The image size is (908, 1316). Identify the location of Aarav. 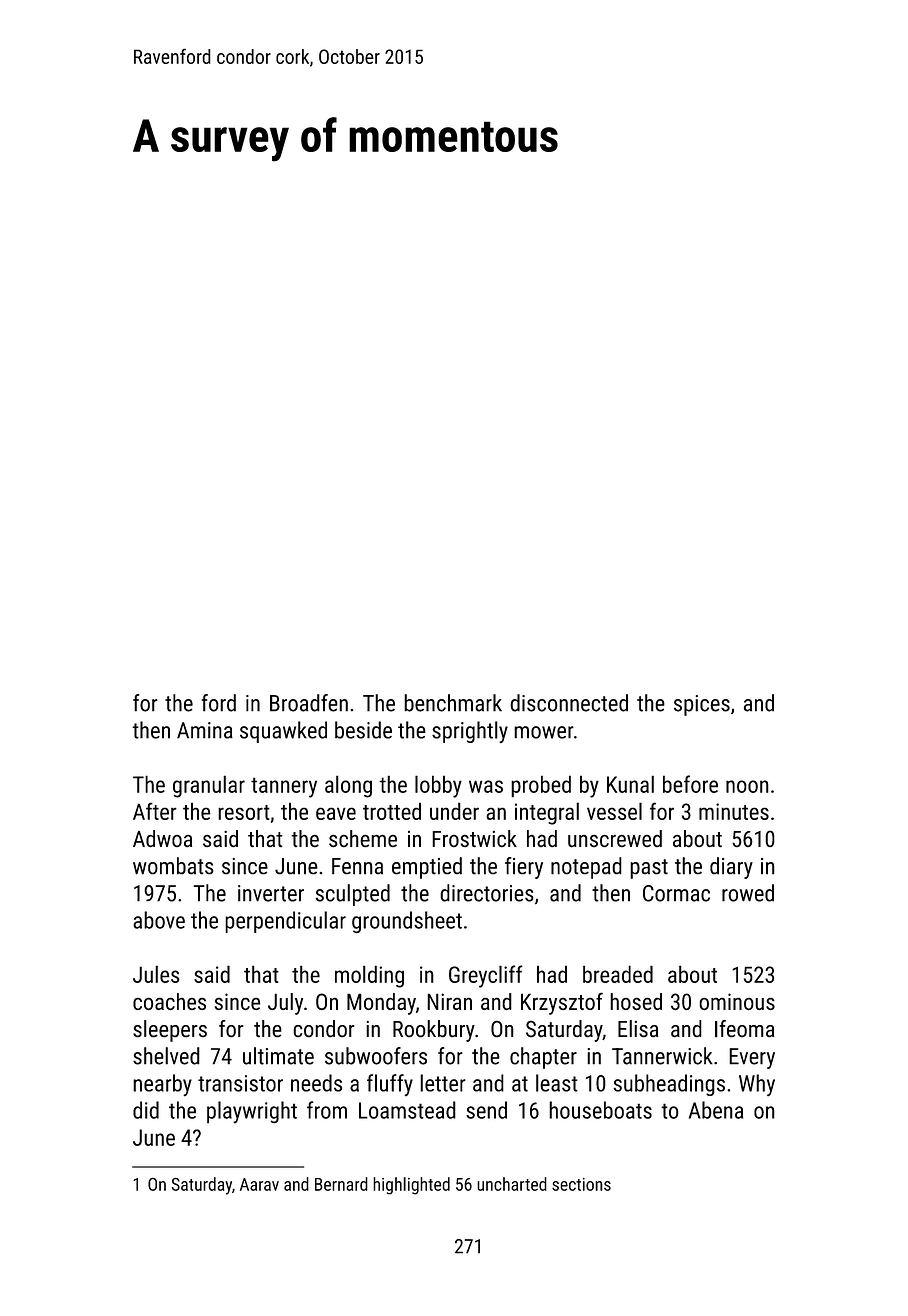
(259, 1184).
